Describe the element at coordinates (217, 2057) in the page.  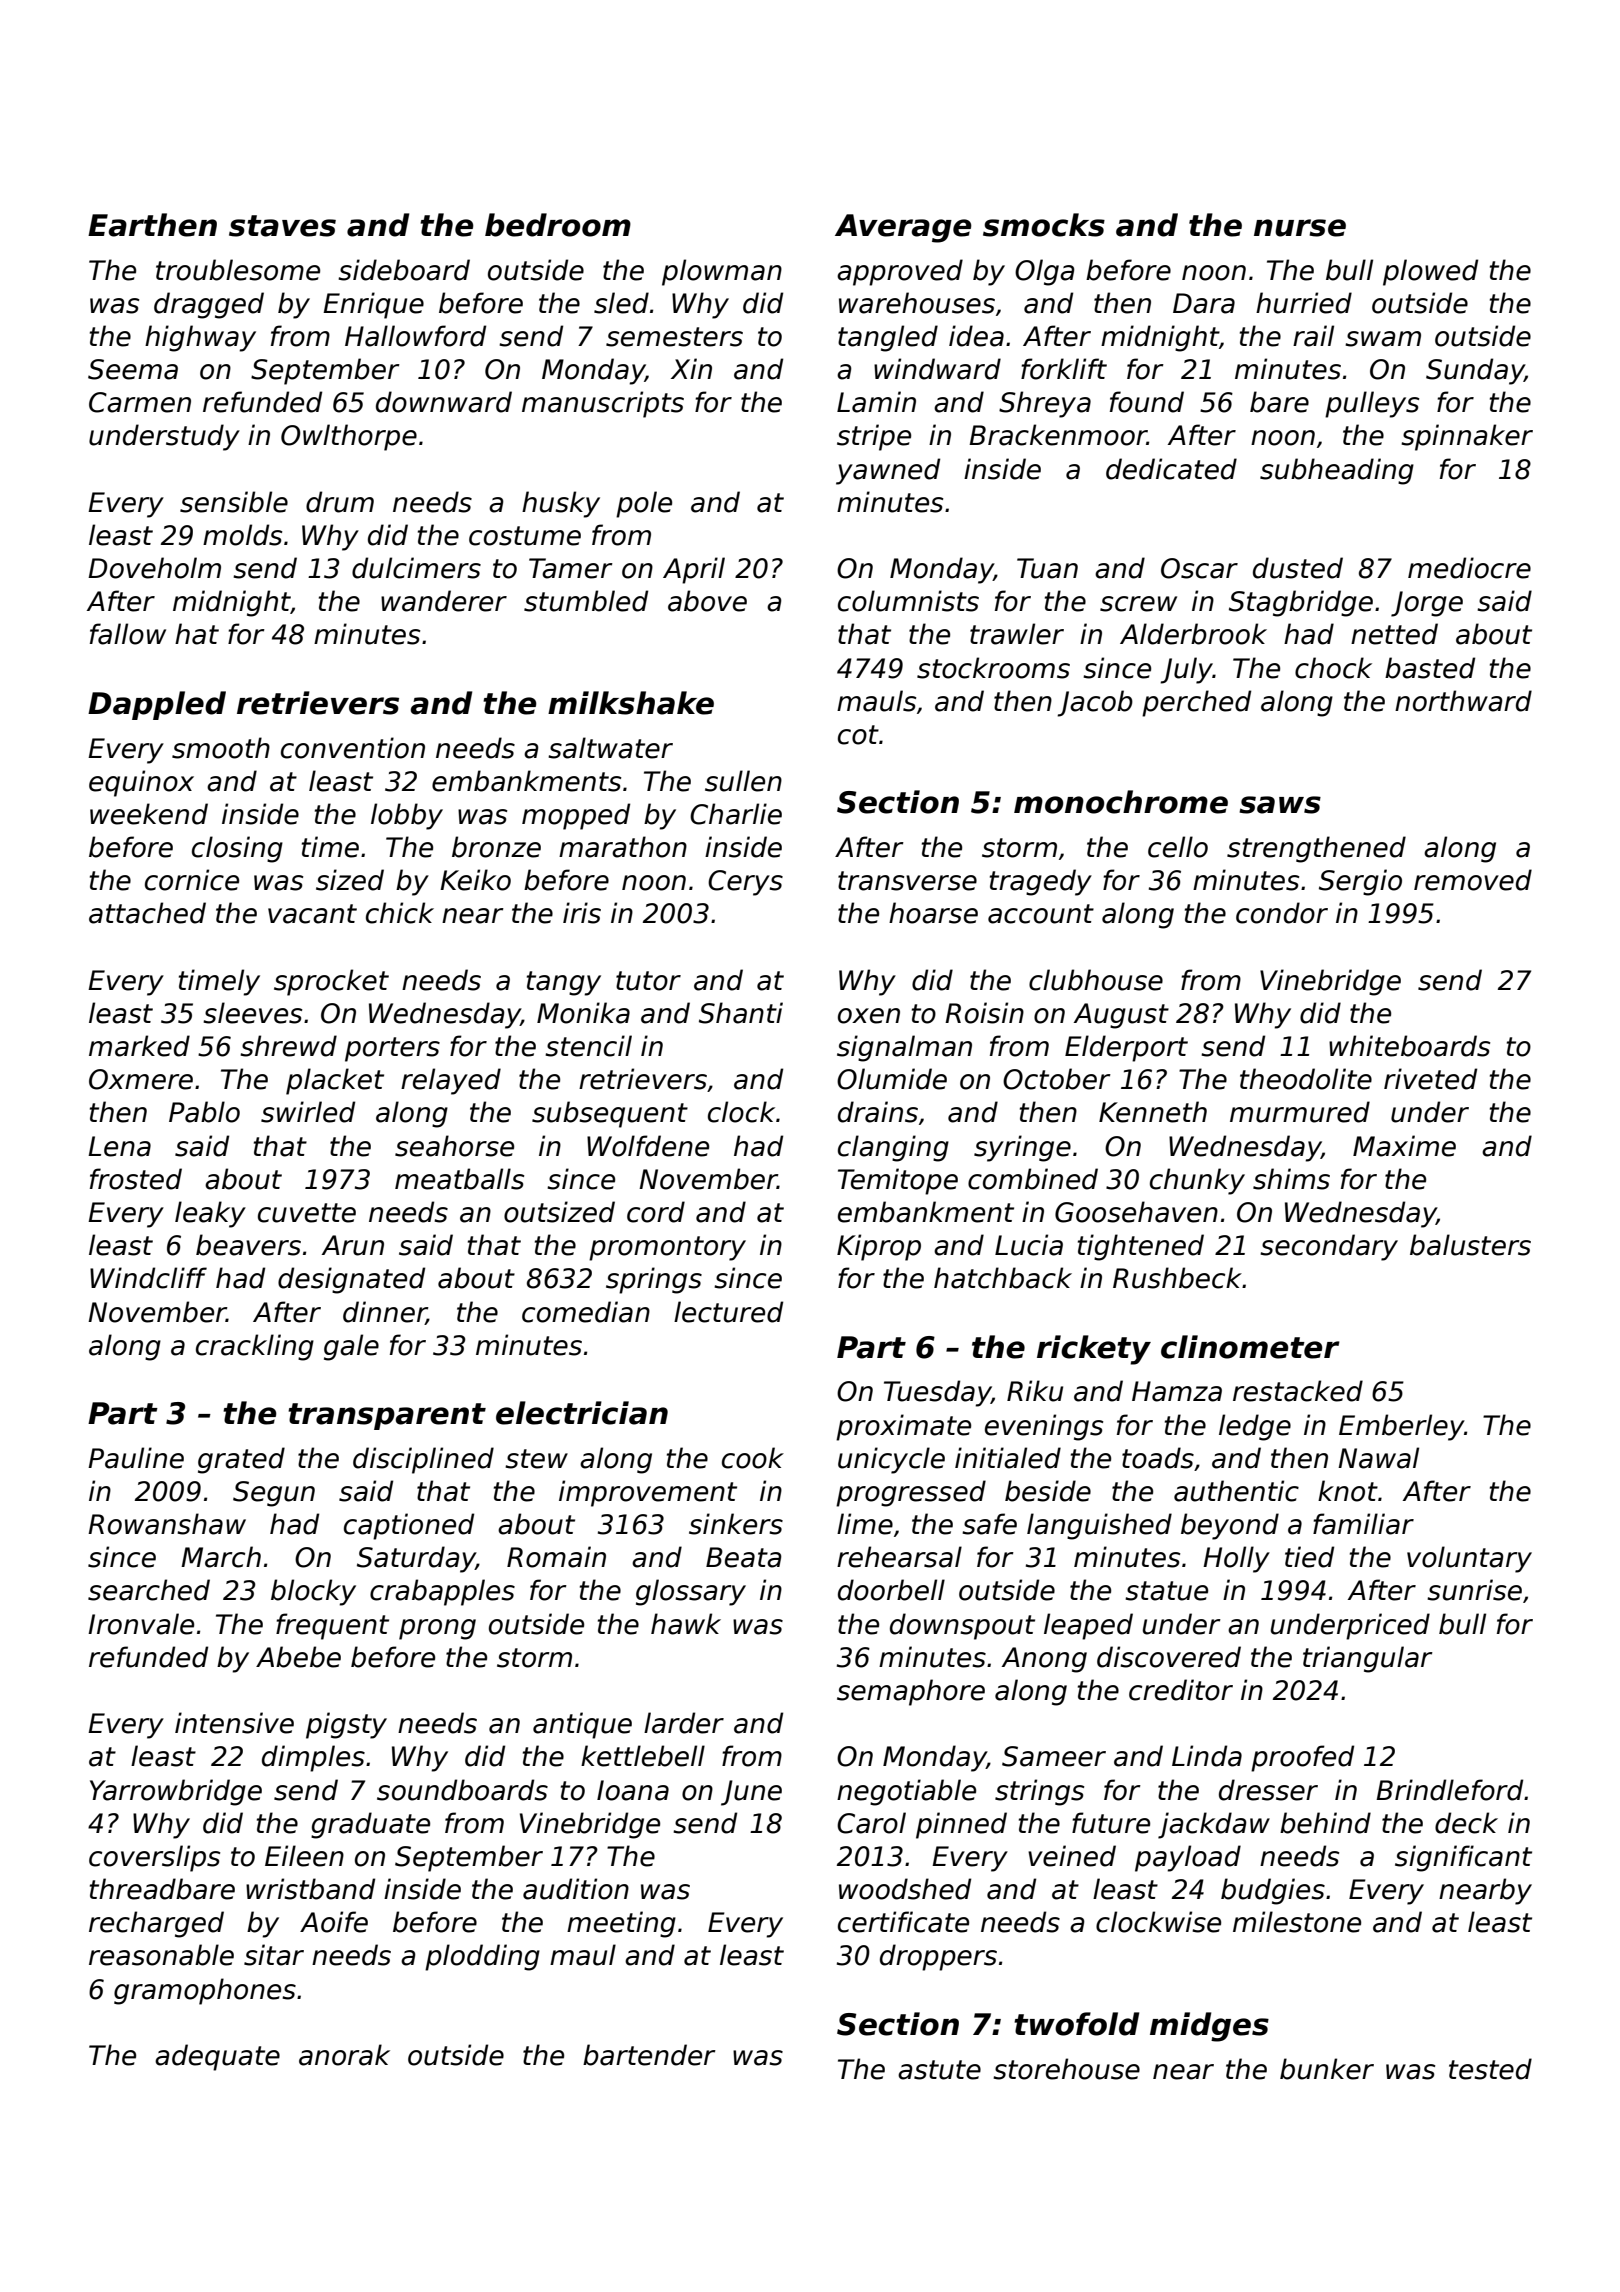
I see `adequate` at that location.
